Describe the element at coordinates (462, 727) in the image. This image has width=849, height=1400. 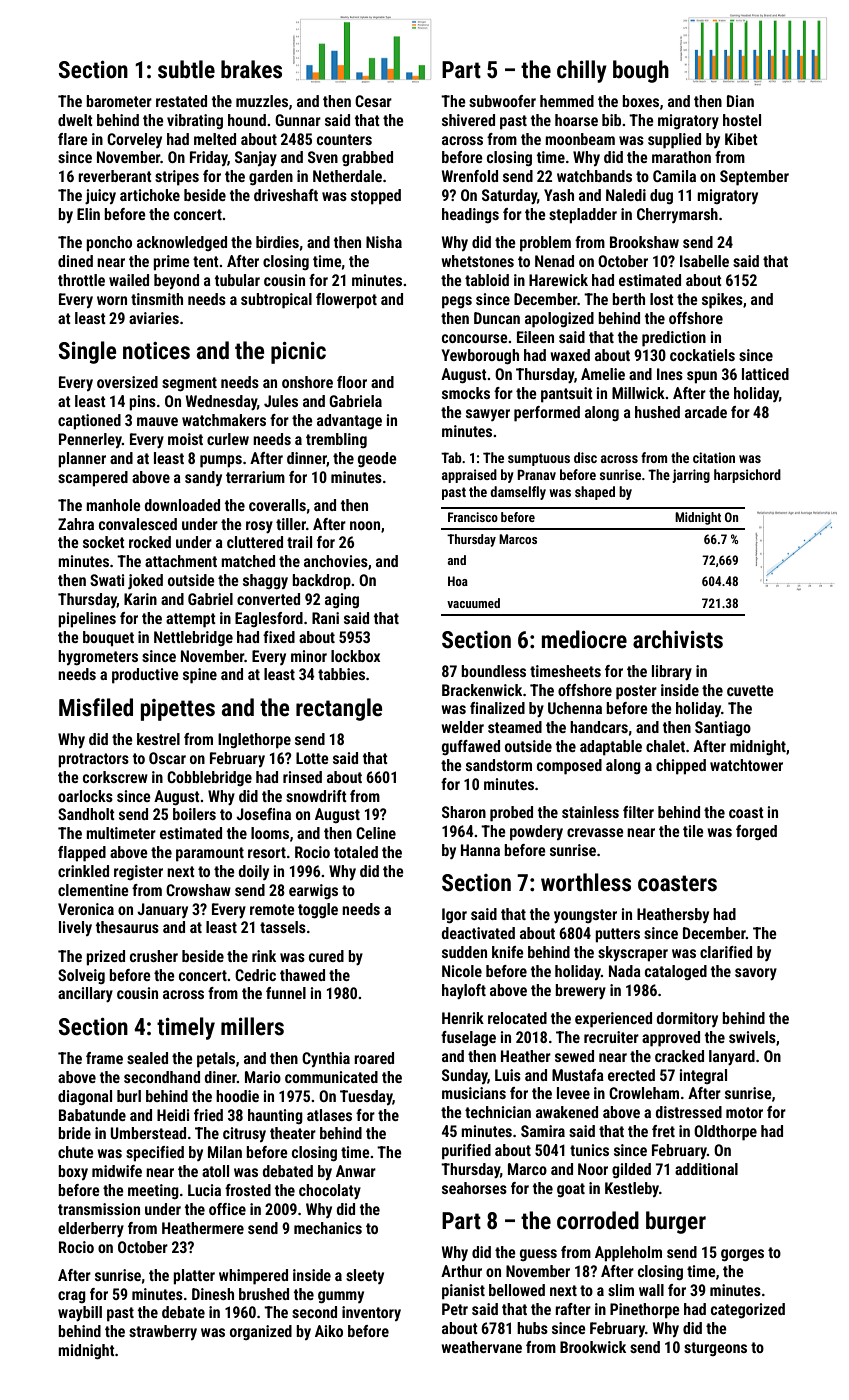
I see `welder` at that location.
